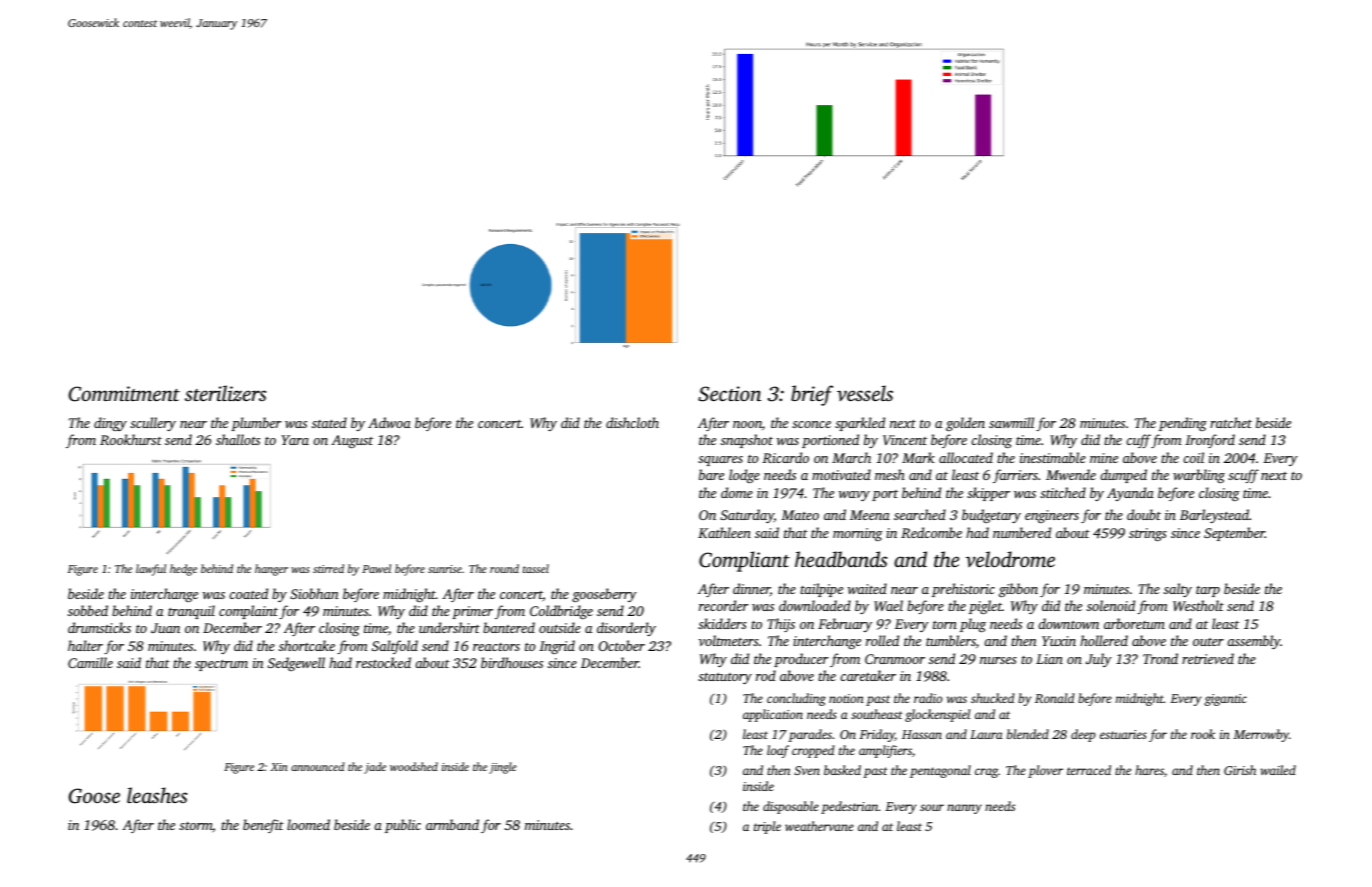 The height and width of the screenshot is (887, 1372). Describe the element at coordinates (263, 826) in the screenshot. I see `benefit` at that location.
